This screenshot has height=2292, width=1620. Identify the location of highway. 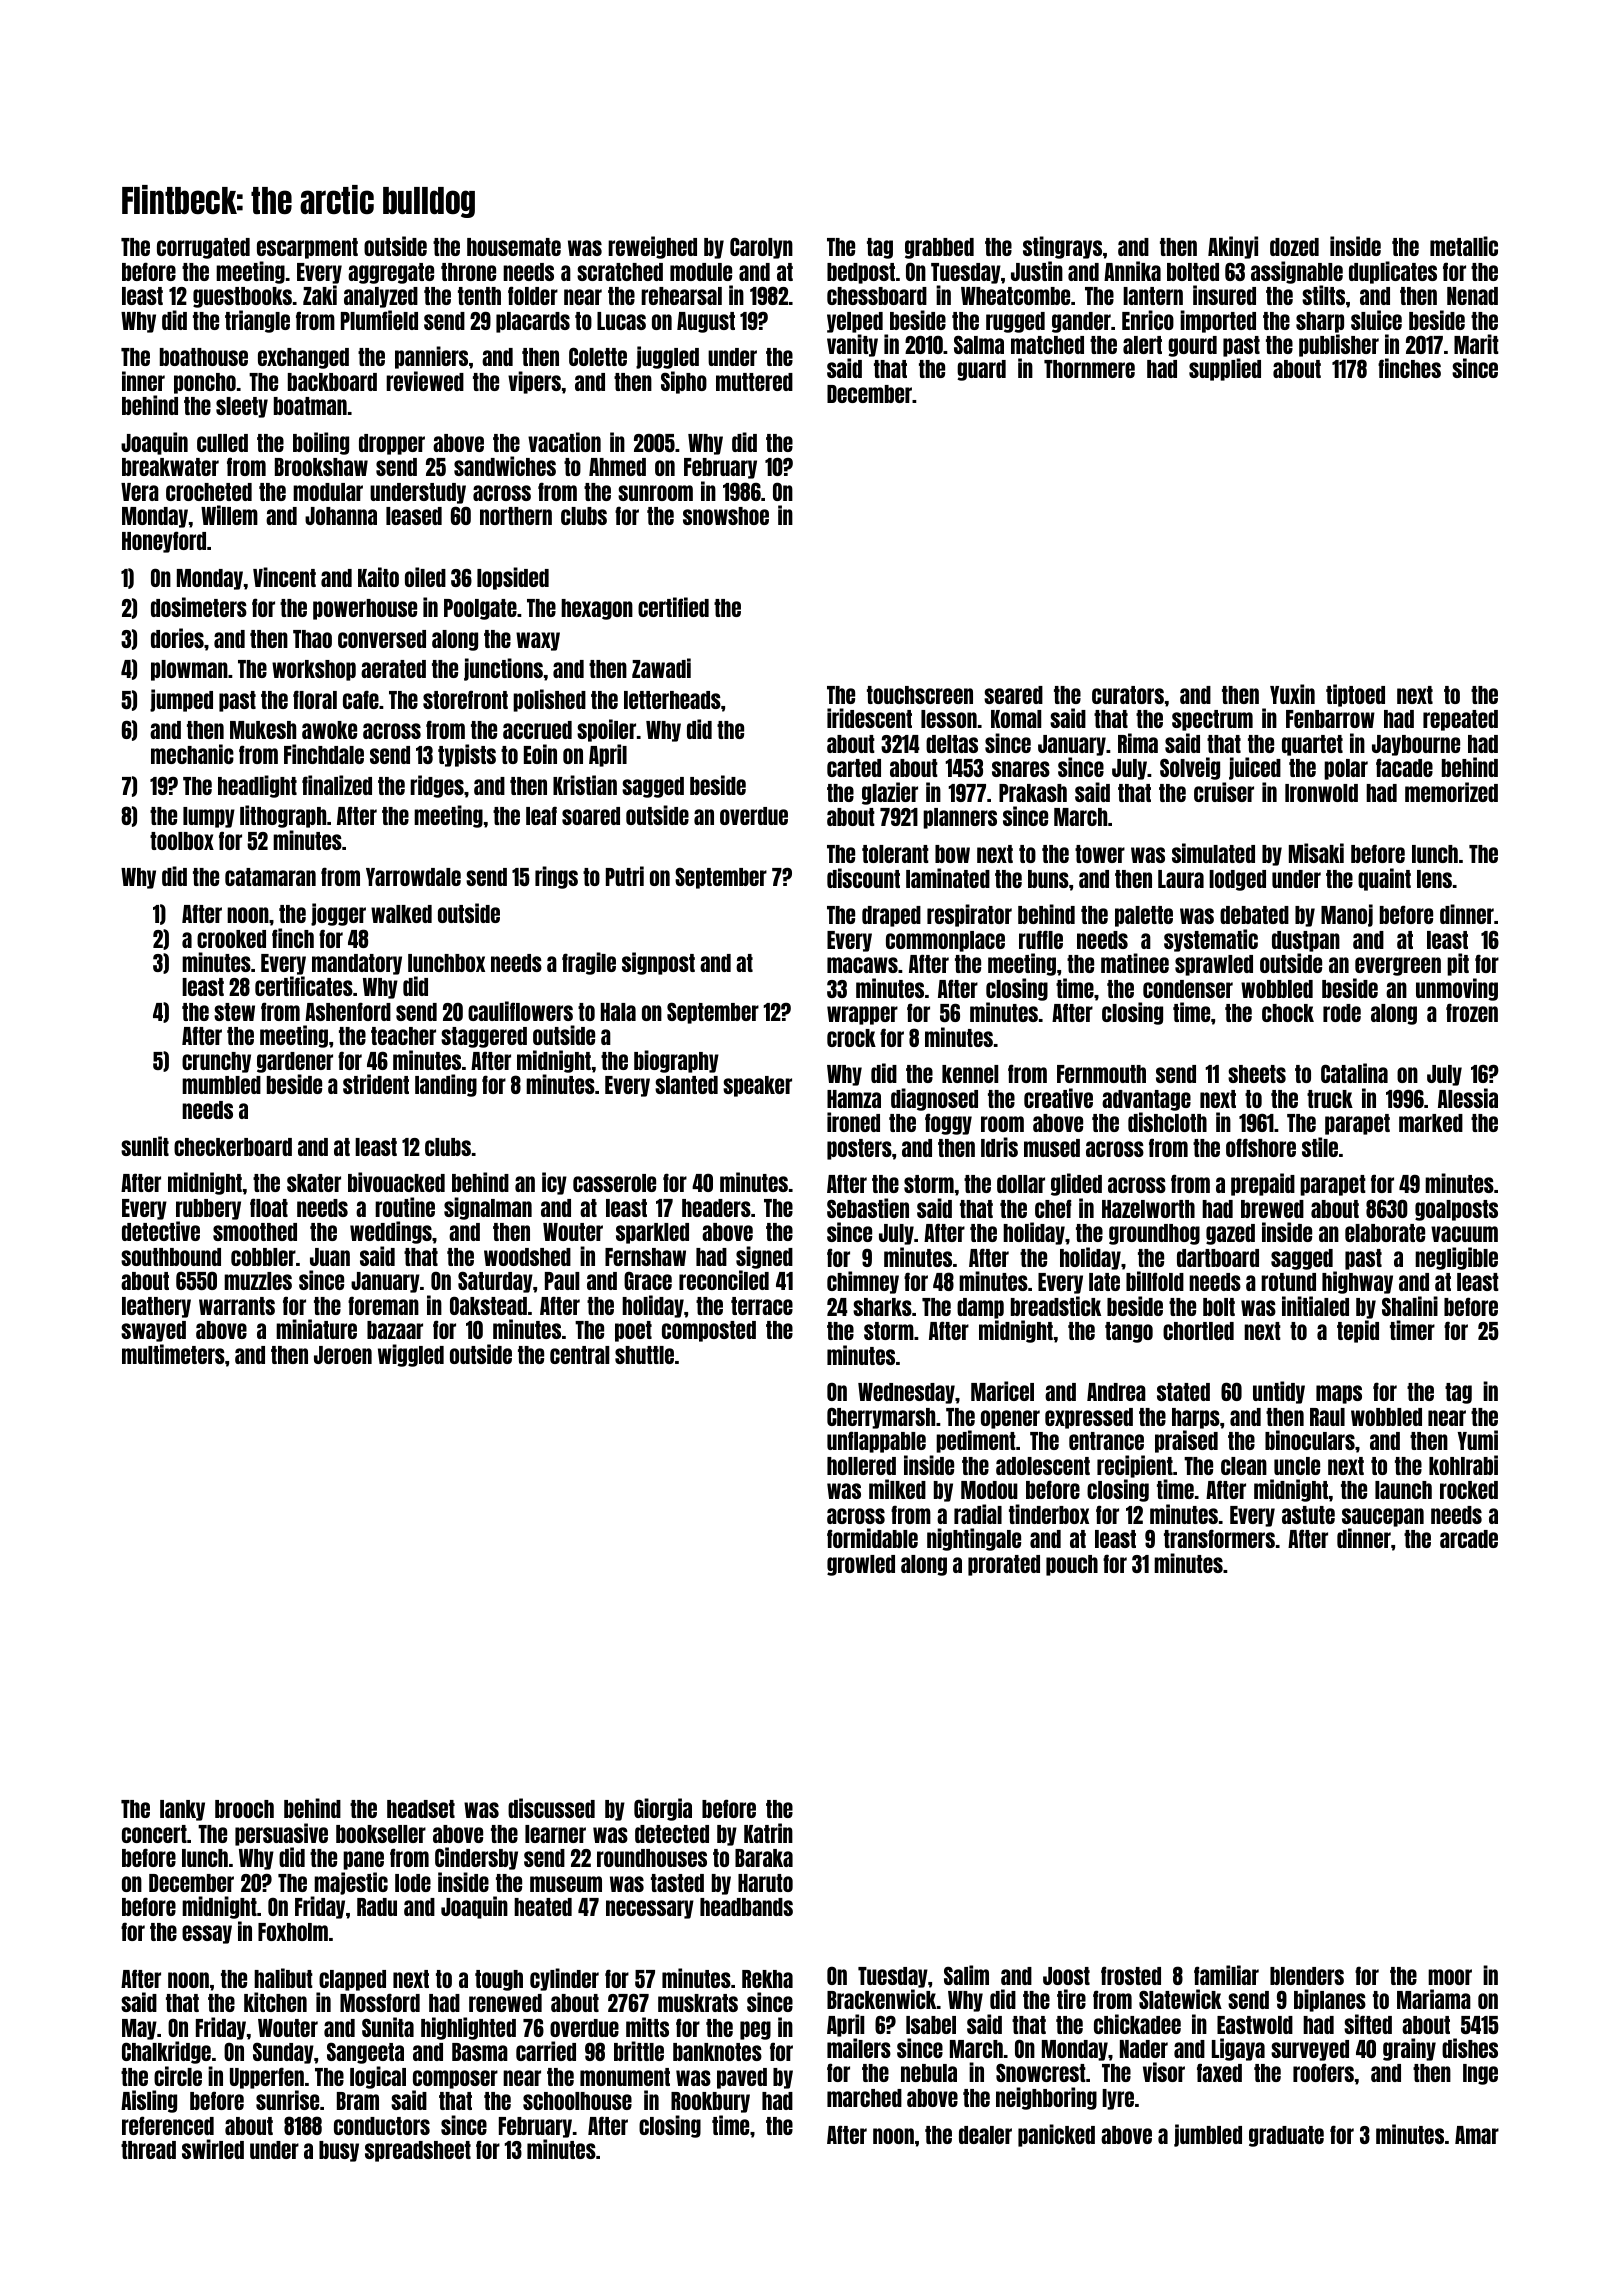
(1357, 1282).
